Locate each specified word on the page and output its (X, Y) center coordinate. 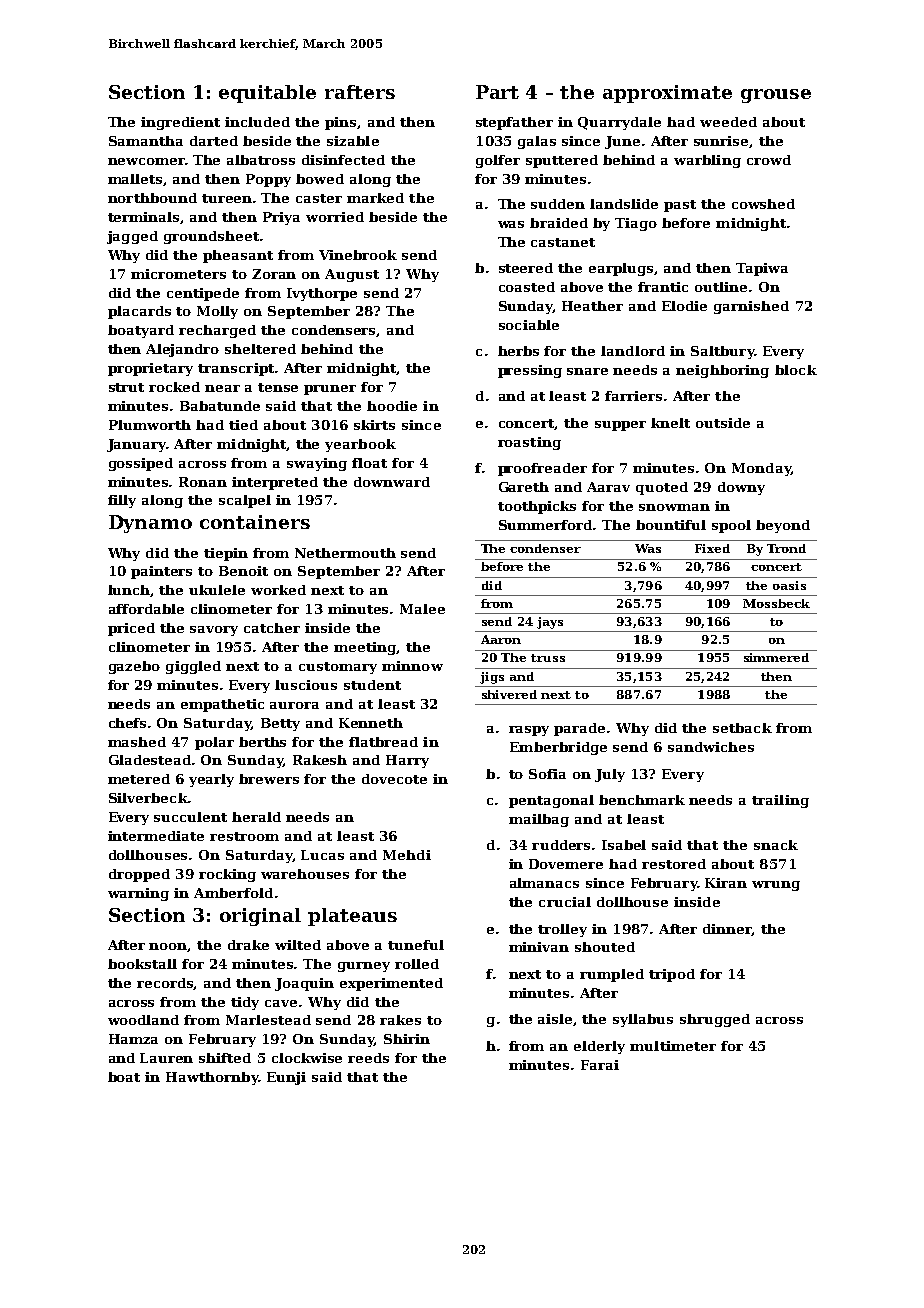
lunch (129, 590)
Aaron (501, 639)
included (257, 122)
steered (526, 268)
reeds (368, 1058)
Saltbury (722, 352)
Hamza (133, 1039)
